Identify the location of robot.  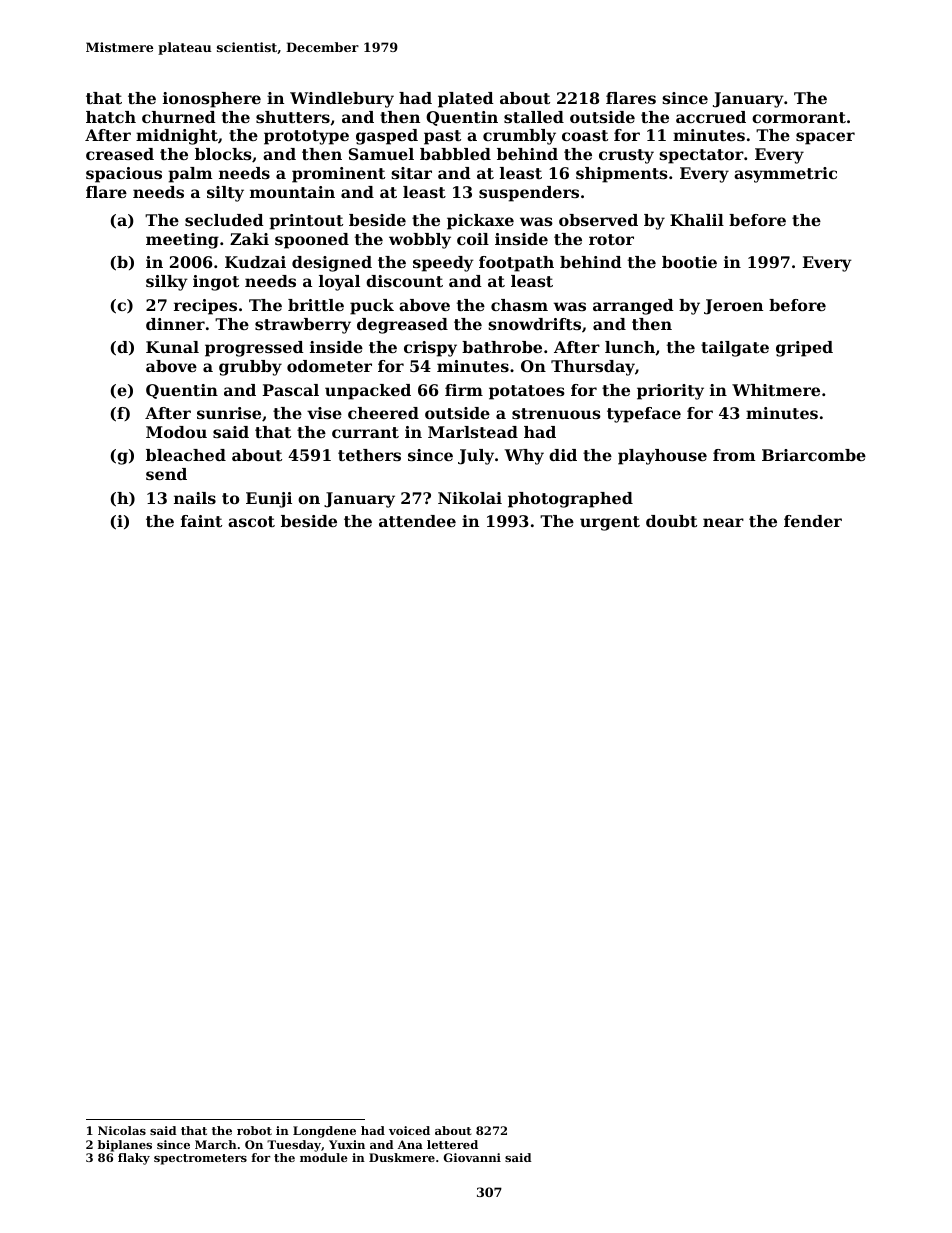
(254, 1130).
